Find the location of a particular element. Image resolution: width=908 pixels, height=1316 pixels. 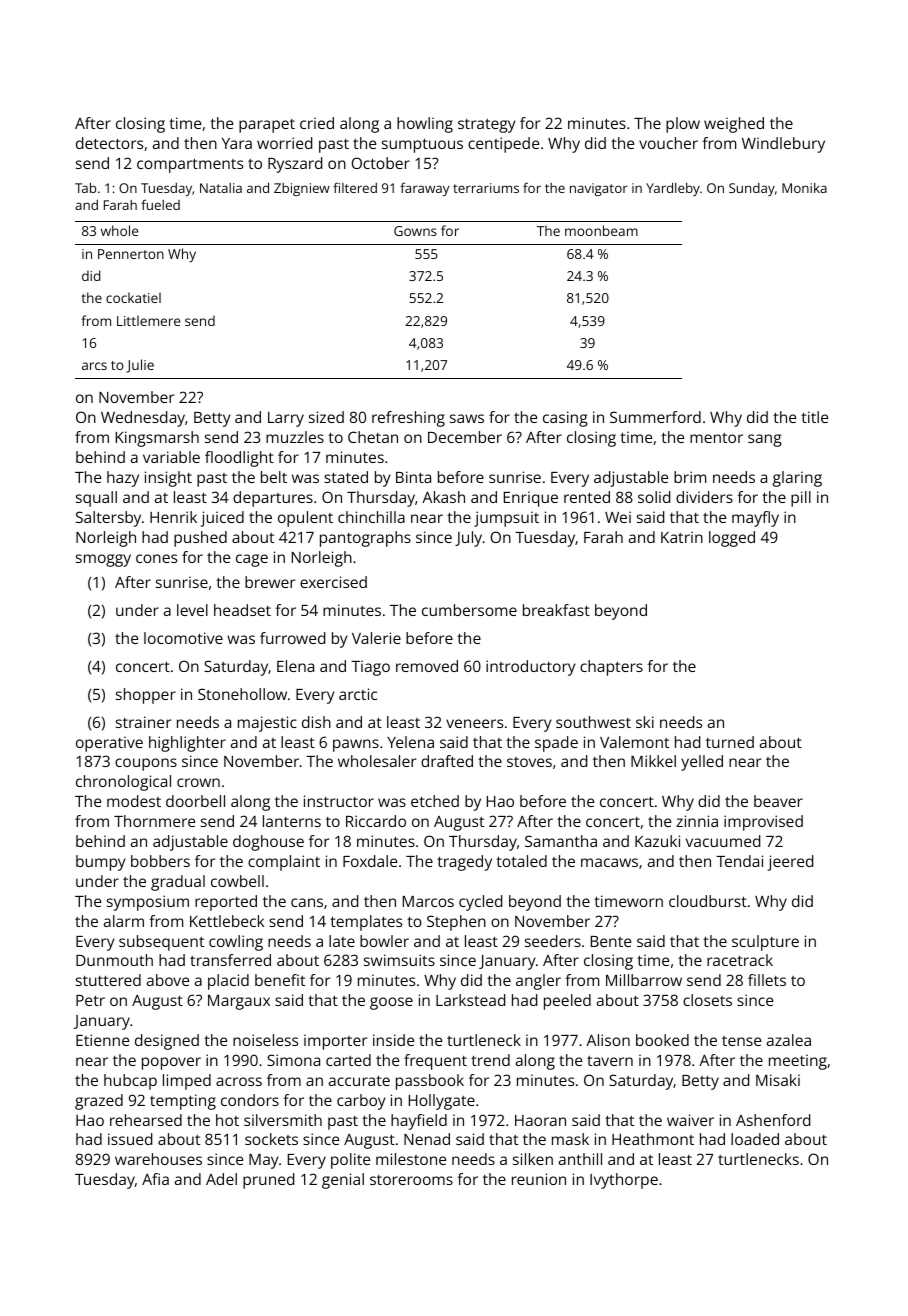

howling is located at coordinates (425, 125).
